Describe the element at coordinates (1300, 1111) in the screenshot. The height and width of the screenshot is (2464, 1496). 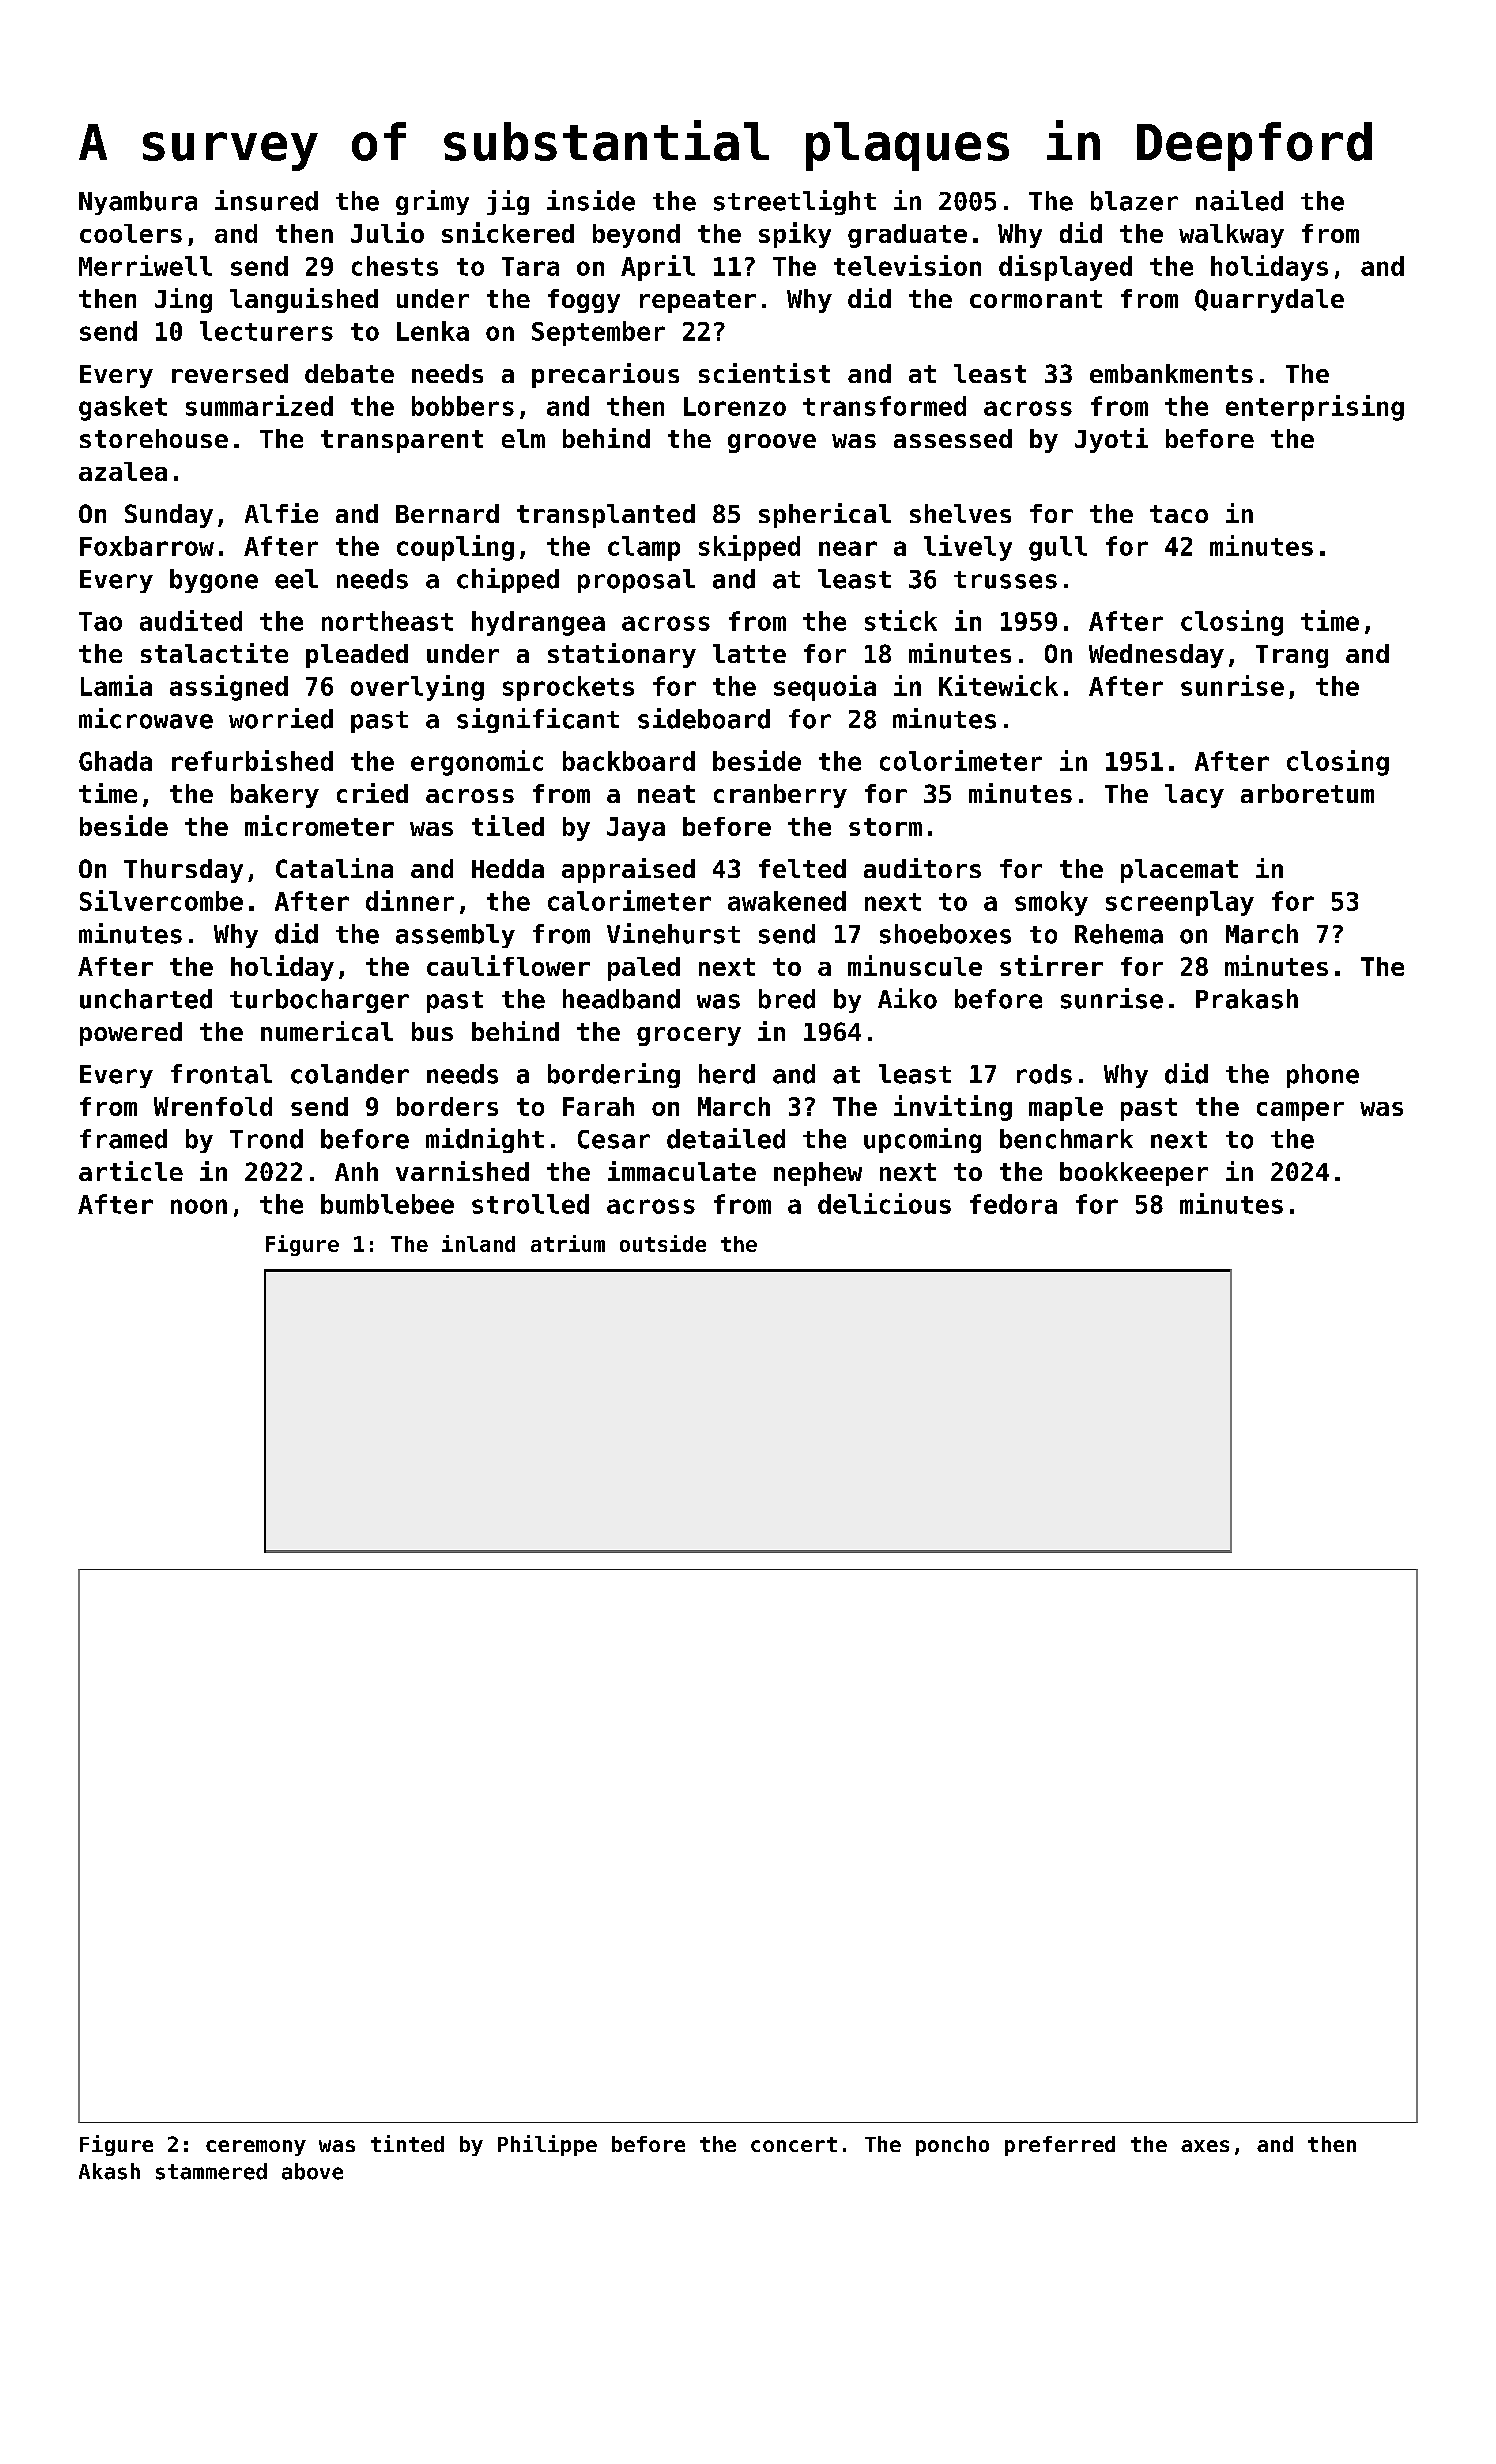
I see `camper` at that location.
